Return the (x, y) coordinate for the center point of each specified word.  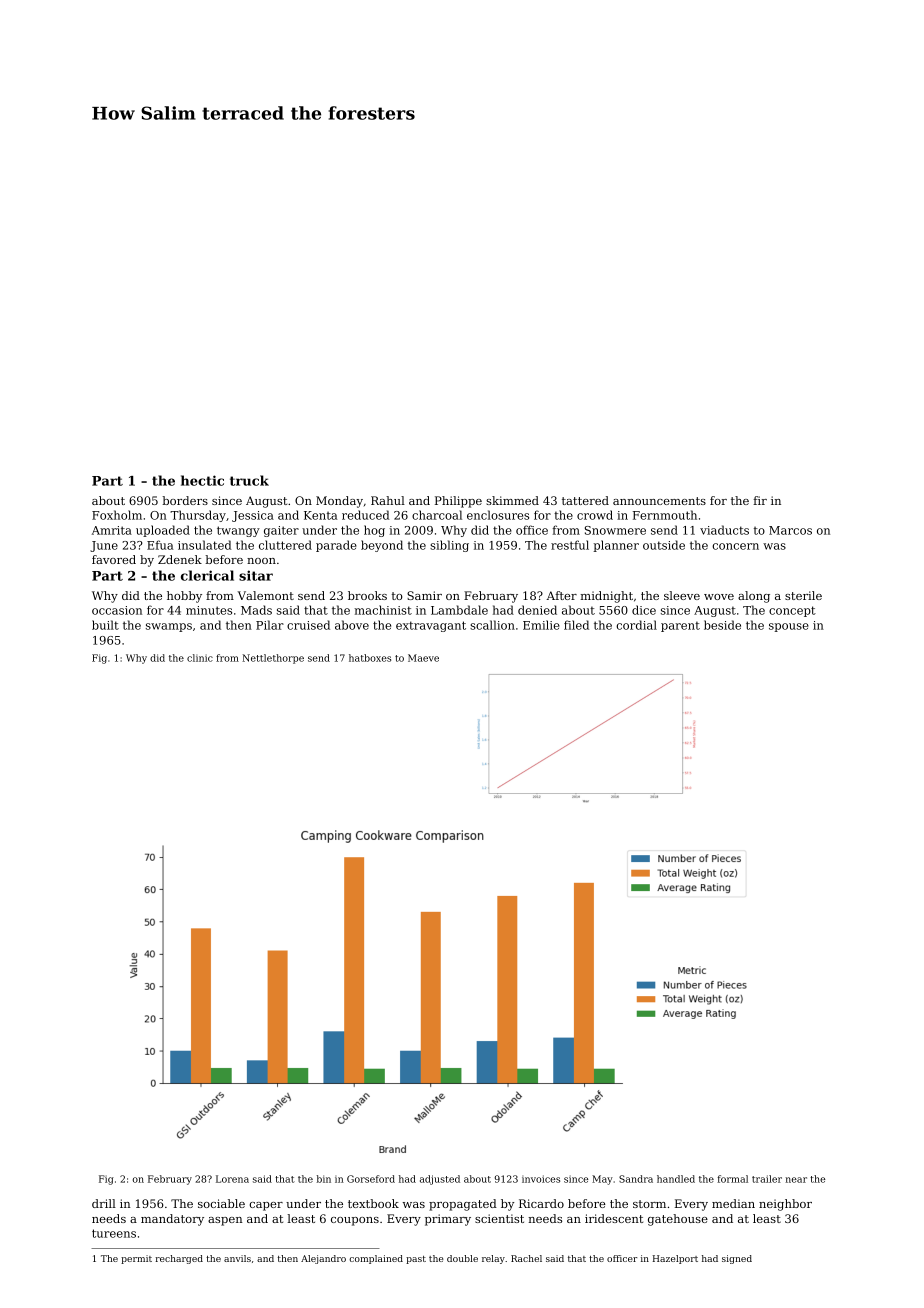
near (796, 1180)
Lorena (232, 1179)
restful (570, 545)
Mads (256, 610)
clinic (200, 658)
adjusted (440, 1180)
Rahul (388, 500)
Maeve (423, 658)
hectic (202, 480)
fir (760, 500)
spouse (789, 627)
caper (266, 1206)
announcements (659, 501)
